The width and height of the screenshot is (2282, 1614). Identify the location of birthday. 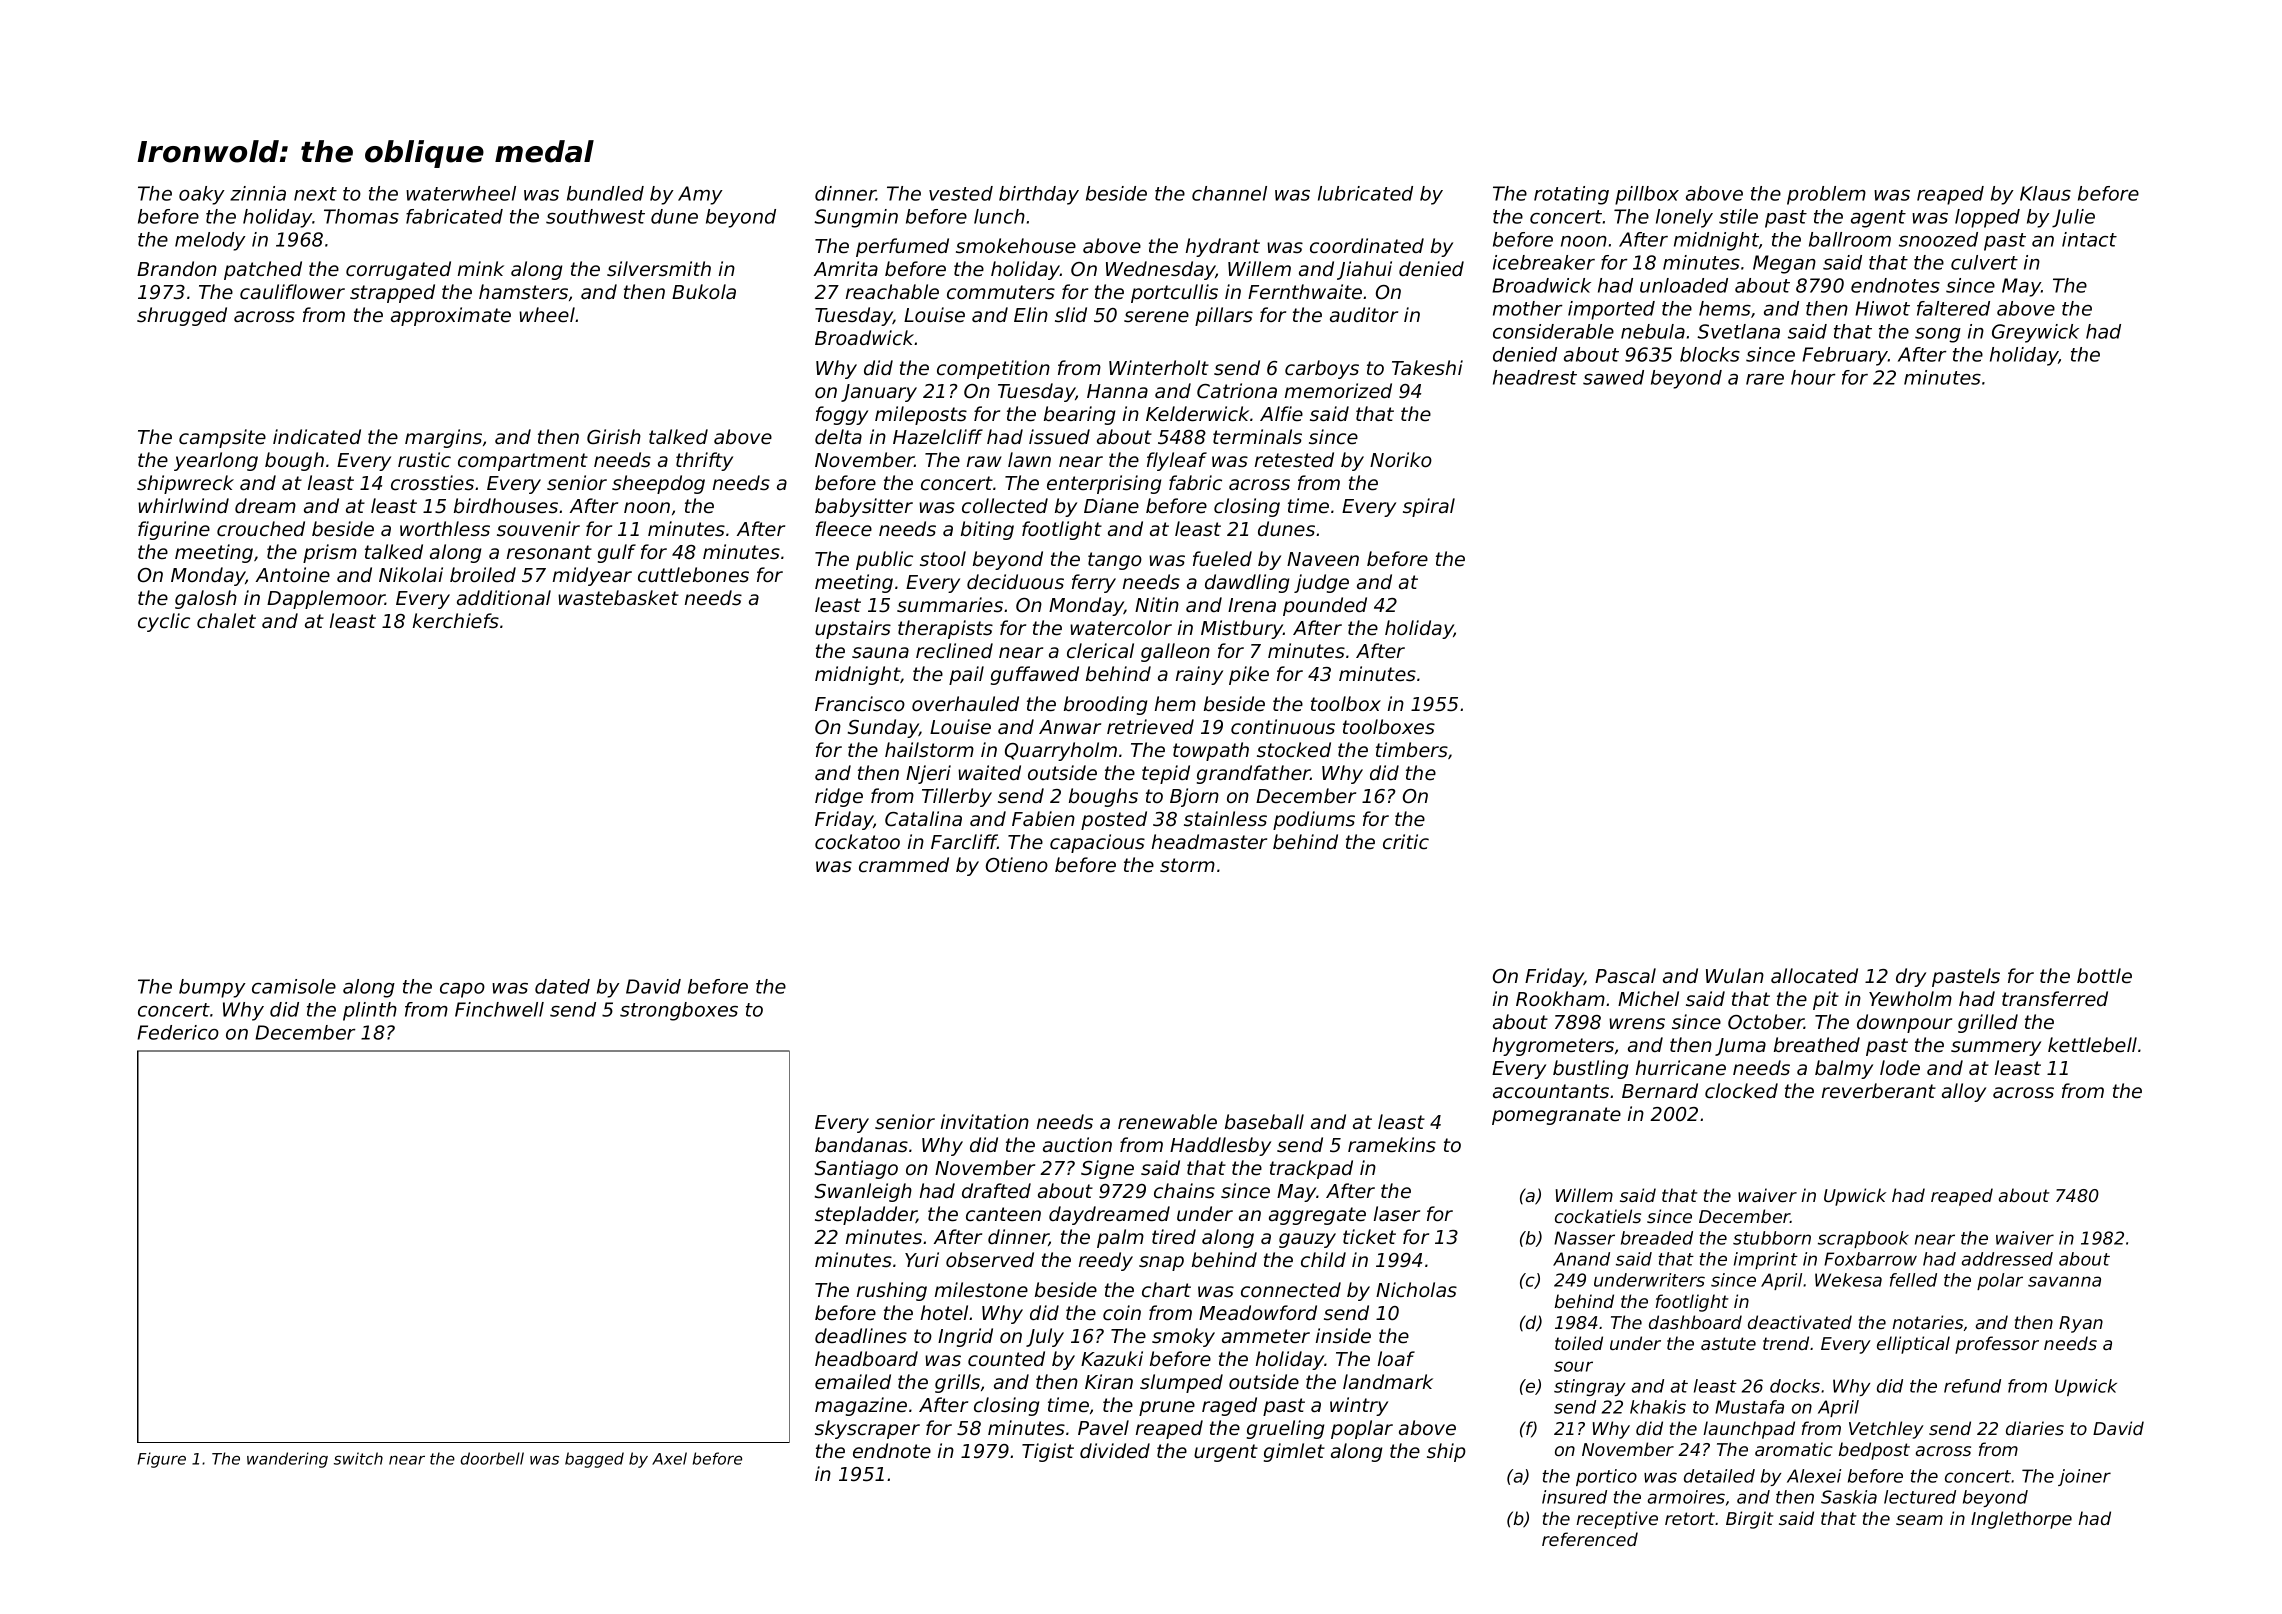
(1039, 195).
